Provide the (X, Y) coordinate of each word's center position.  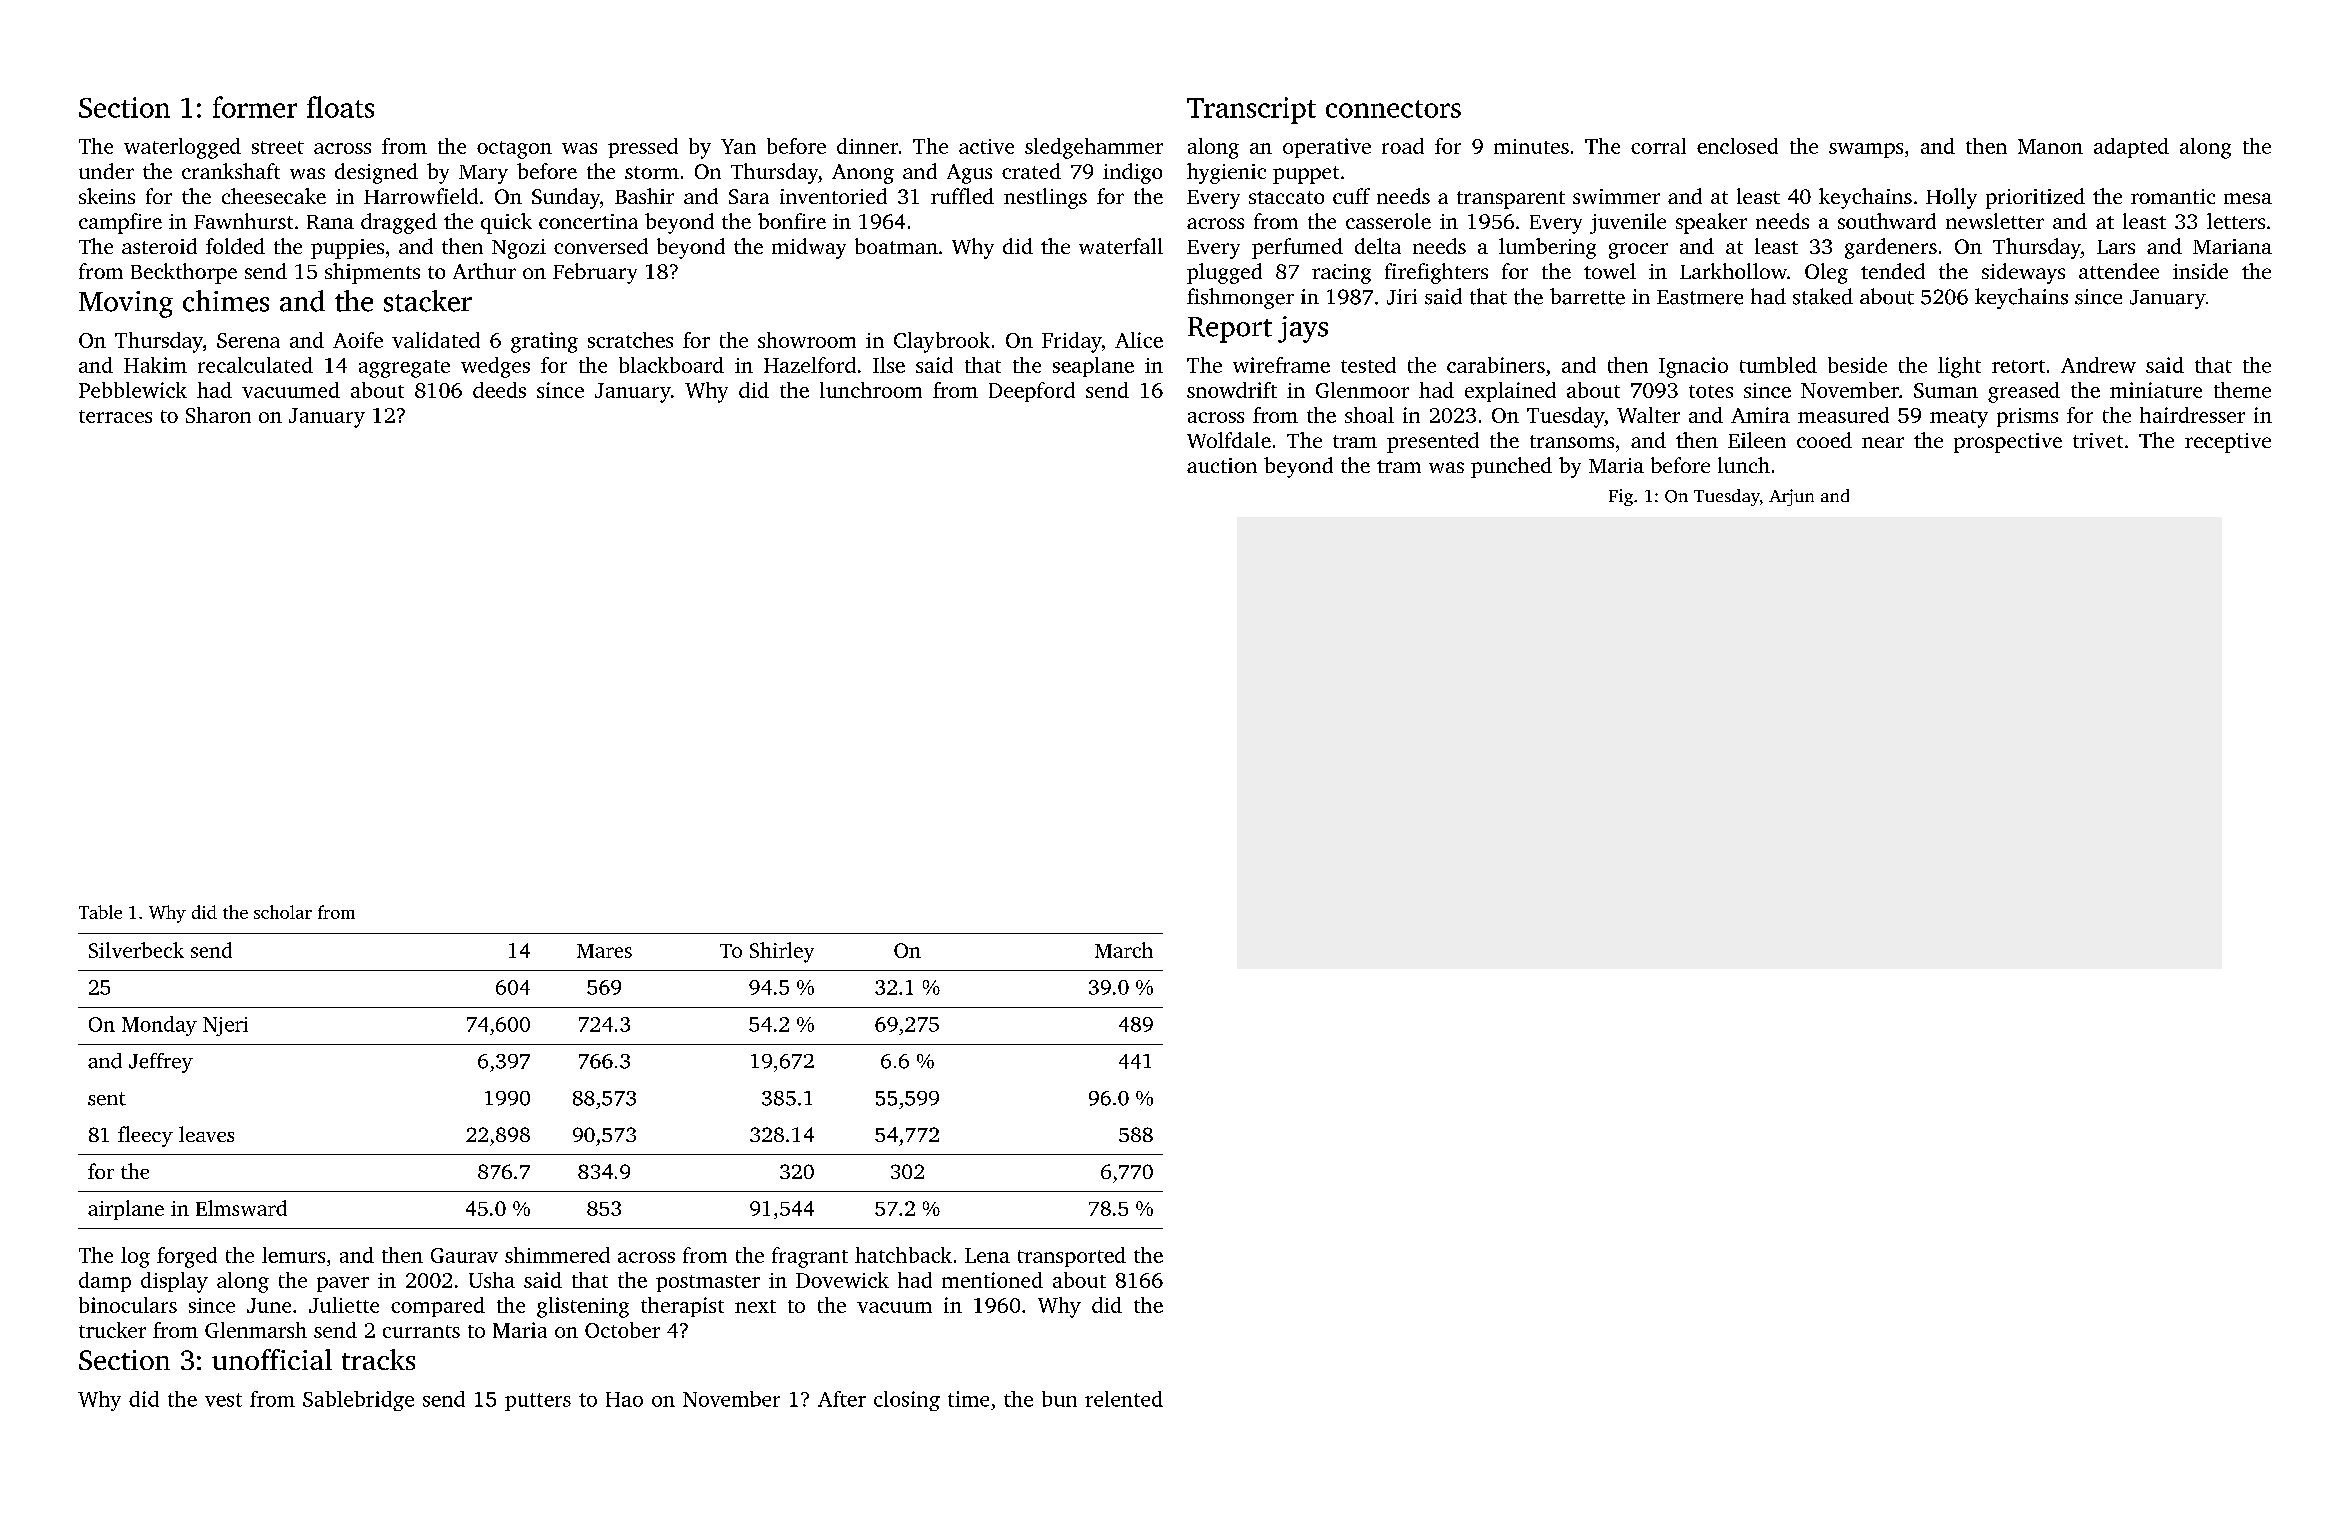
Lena (987, 1255)
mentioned (992, 1280)
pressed (643, 148)
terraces (115, 416)
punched (1511, 467)
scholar (283, 912)
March (1124, 950)
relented (1124, 1399)
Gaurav (464, 1255)
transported (1072, 1257)
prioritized (2035, 198)
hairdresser (2192, 415)
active (986, 146)
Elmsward (241, 1208)
